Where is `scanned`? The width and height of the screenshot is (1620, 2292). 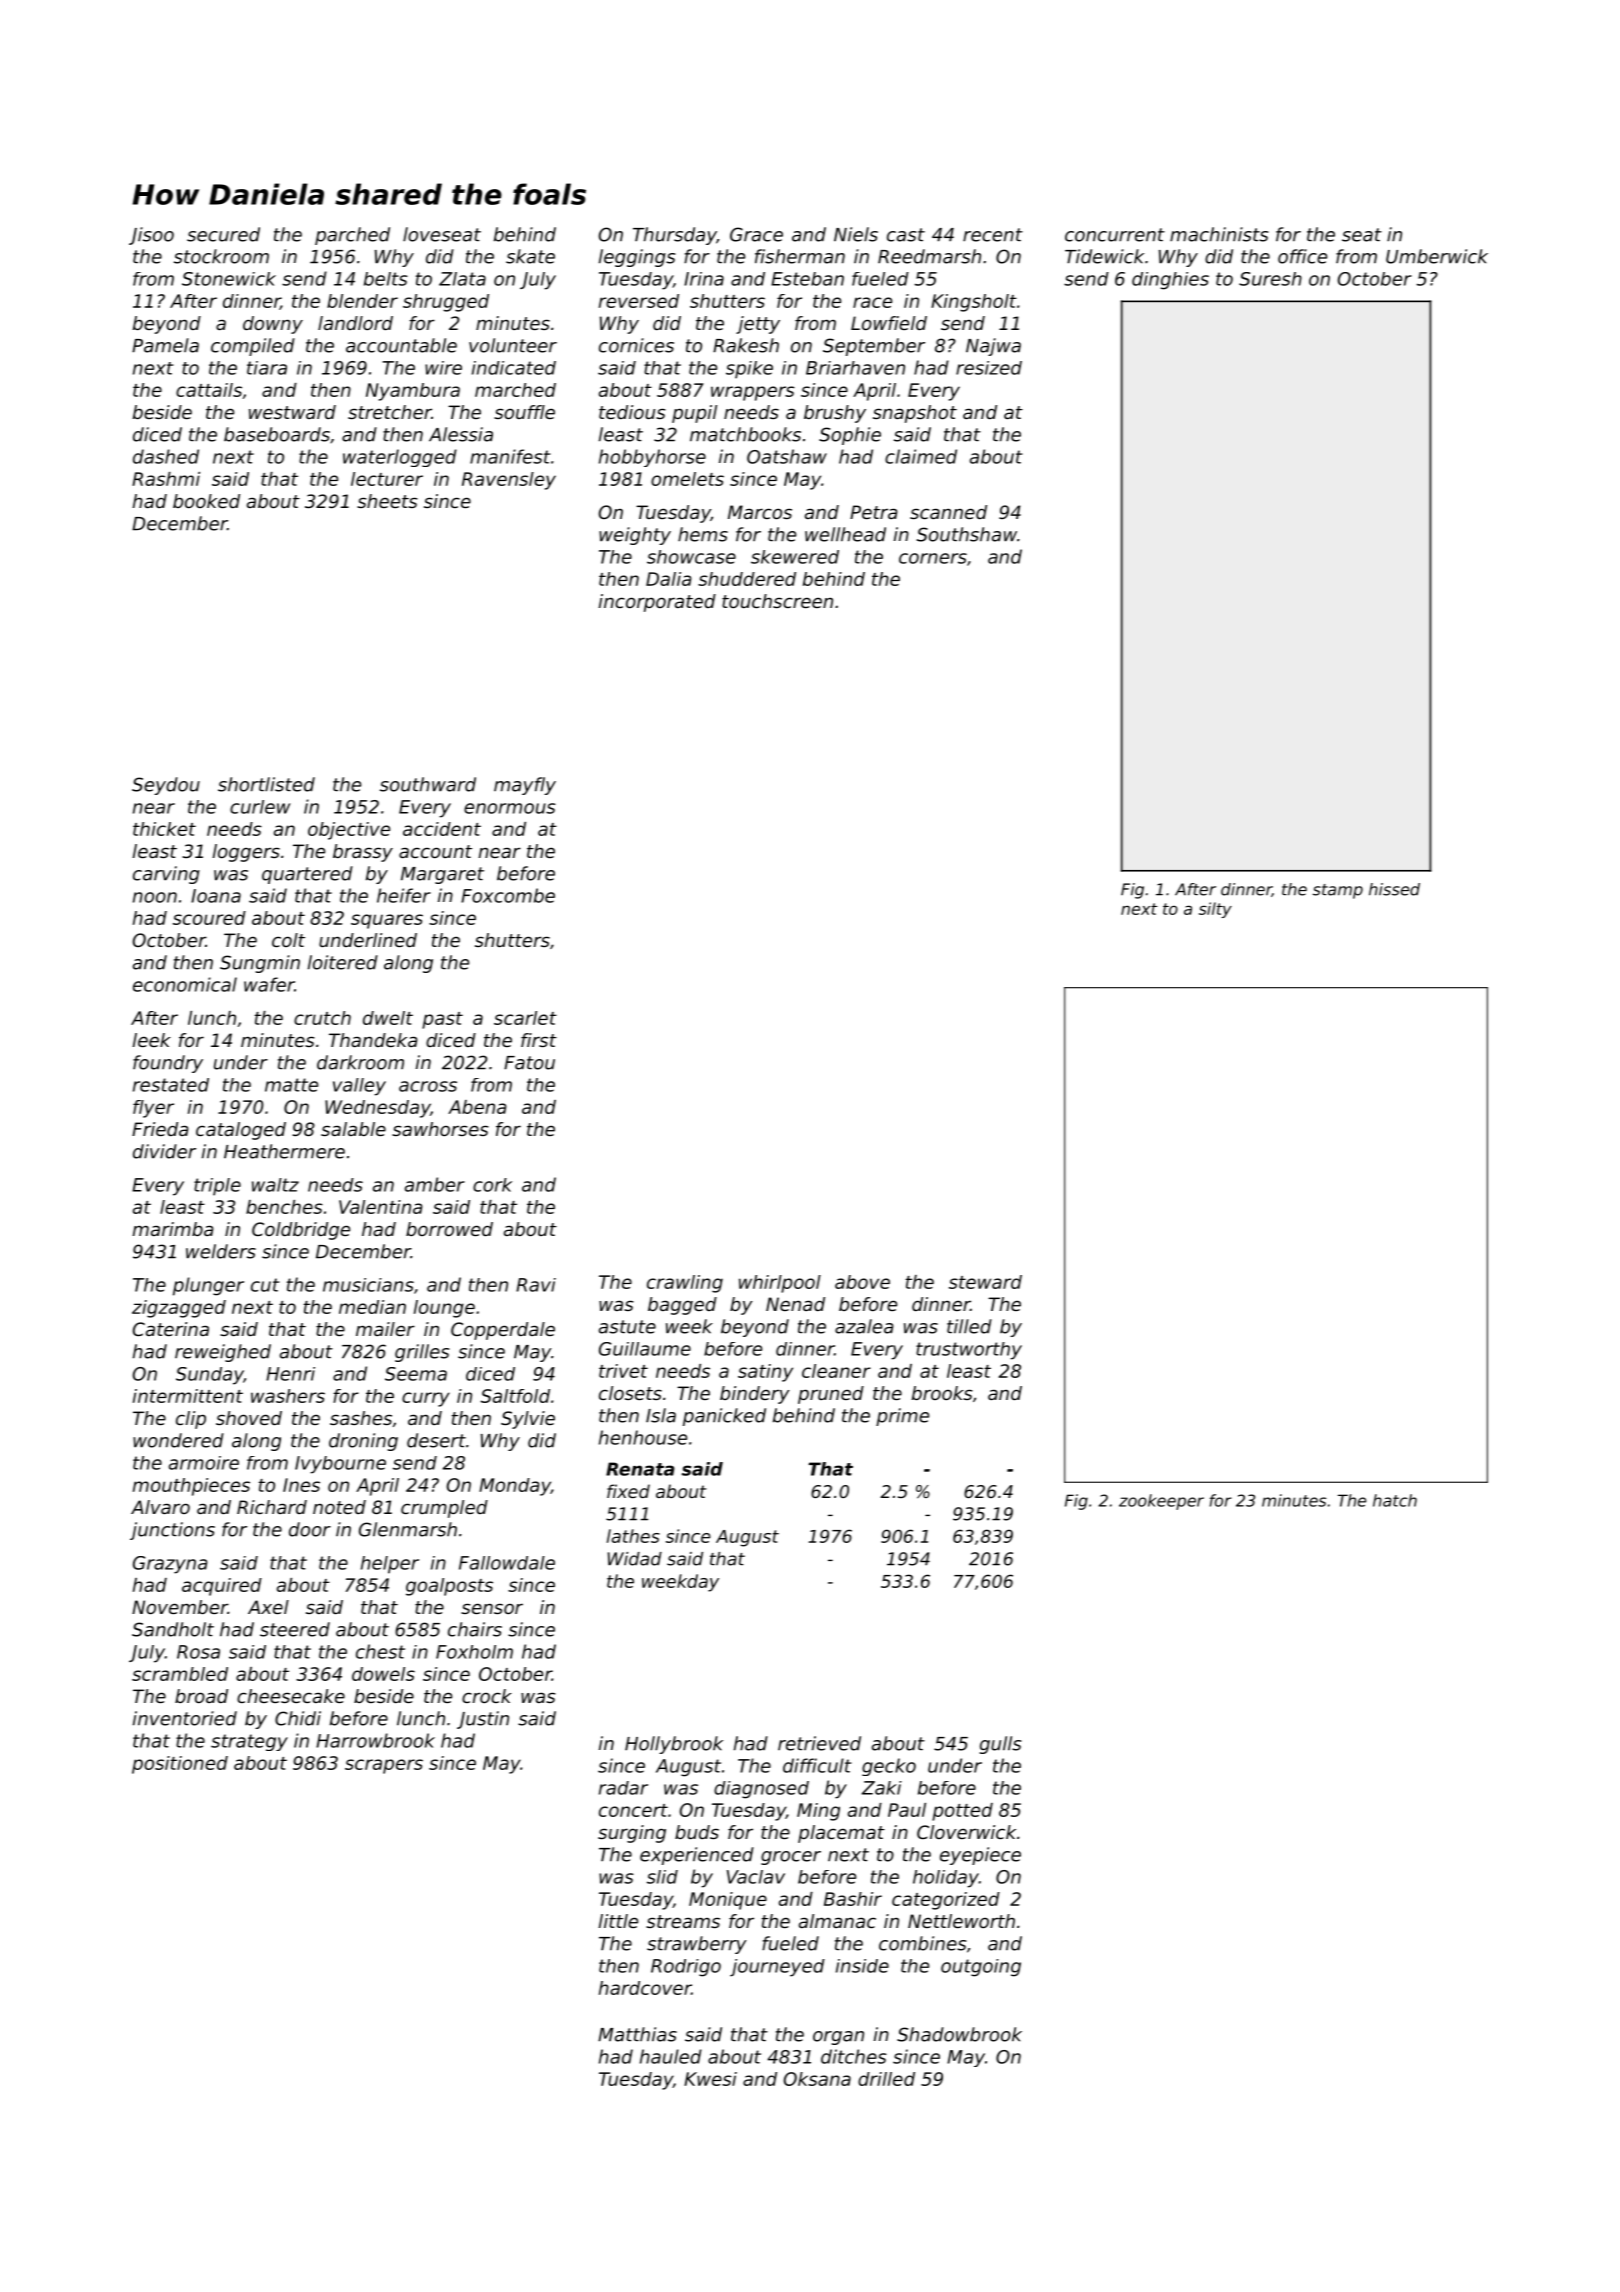 scanned is located at coordinates (948, 512).
